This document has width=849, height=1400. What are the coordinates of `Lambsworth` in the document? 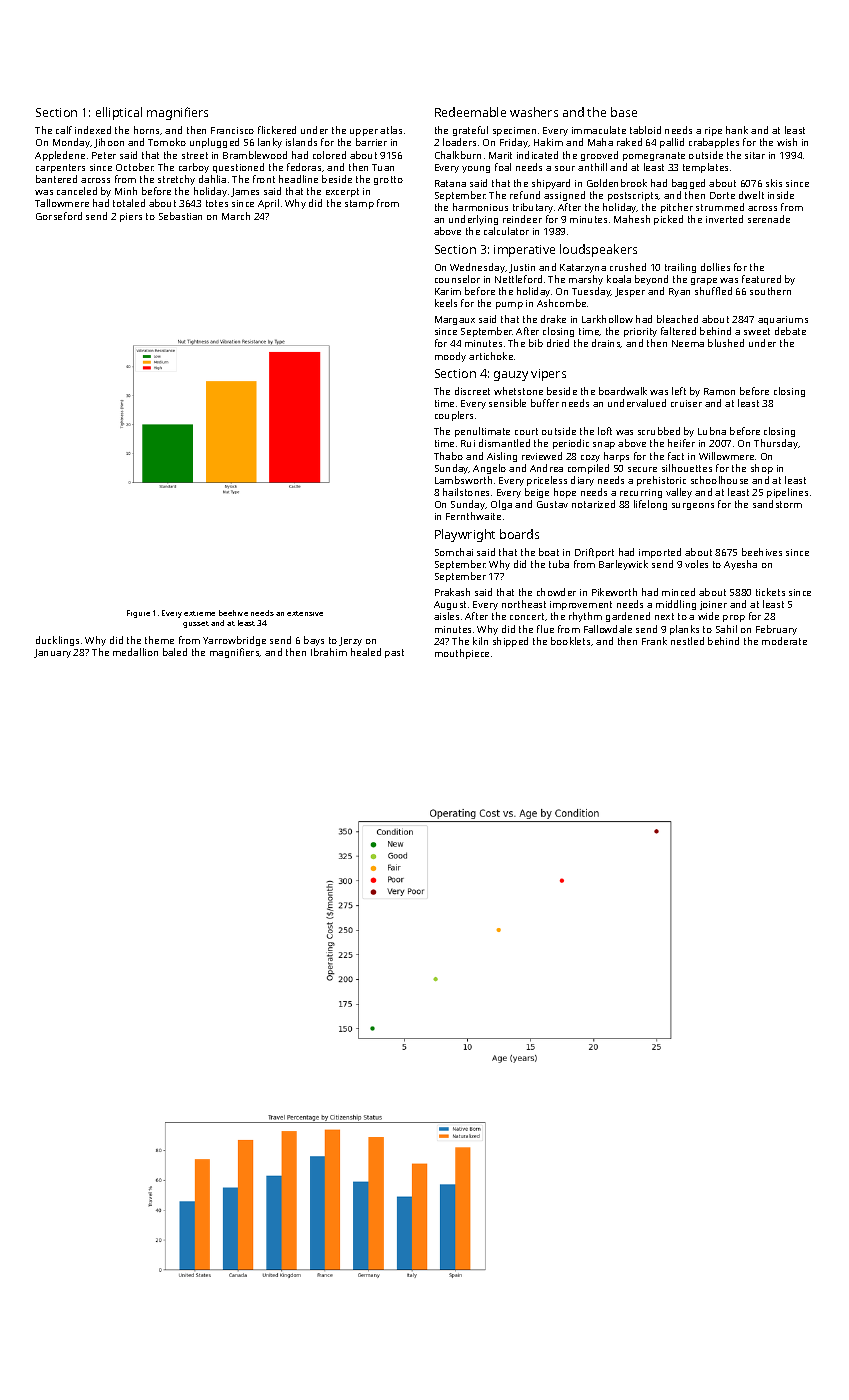 It's located at (463, 480).
